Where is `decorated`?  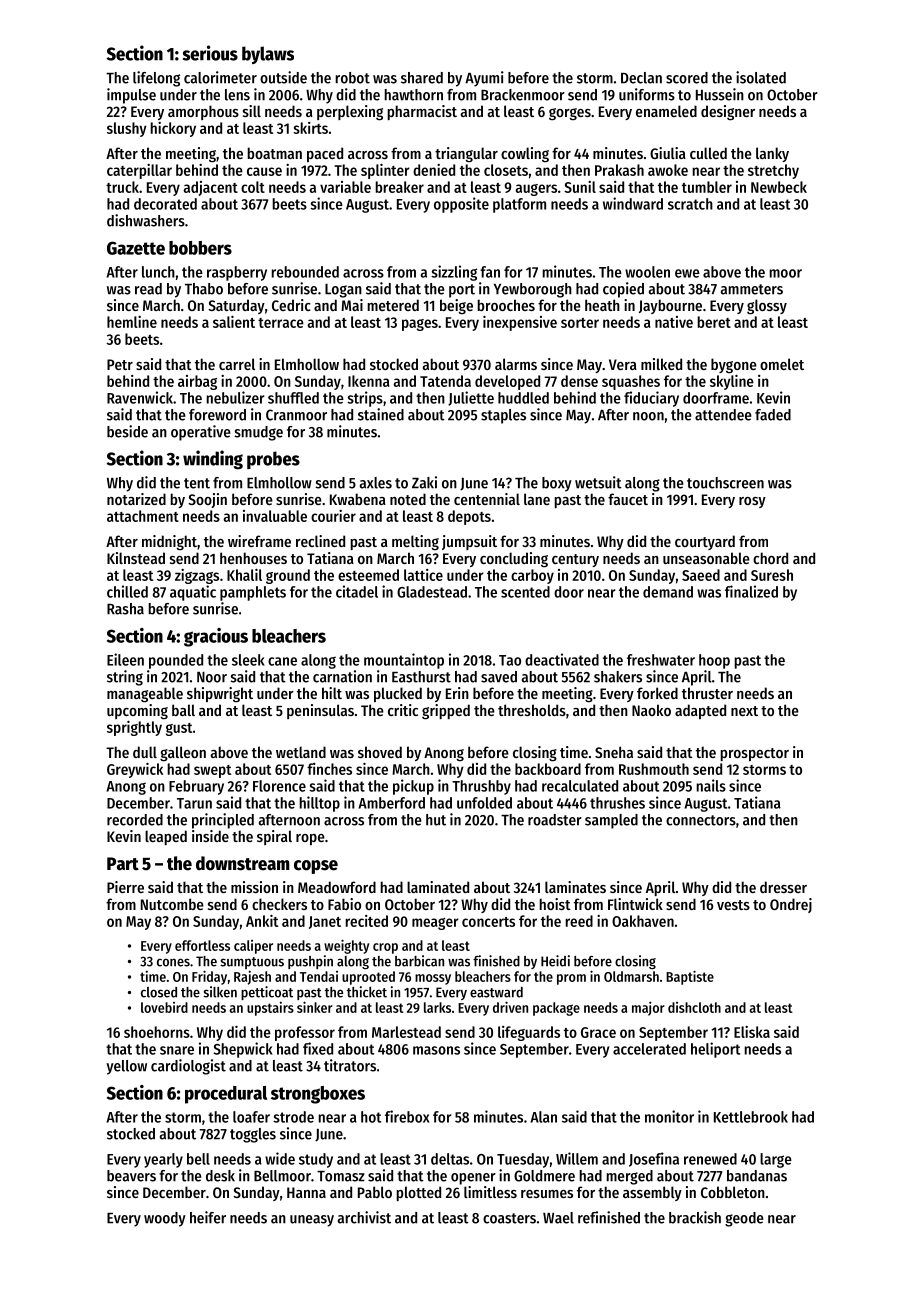
decorated is located at coordinates (165, 204).
